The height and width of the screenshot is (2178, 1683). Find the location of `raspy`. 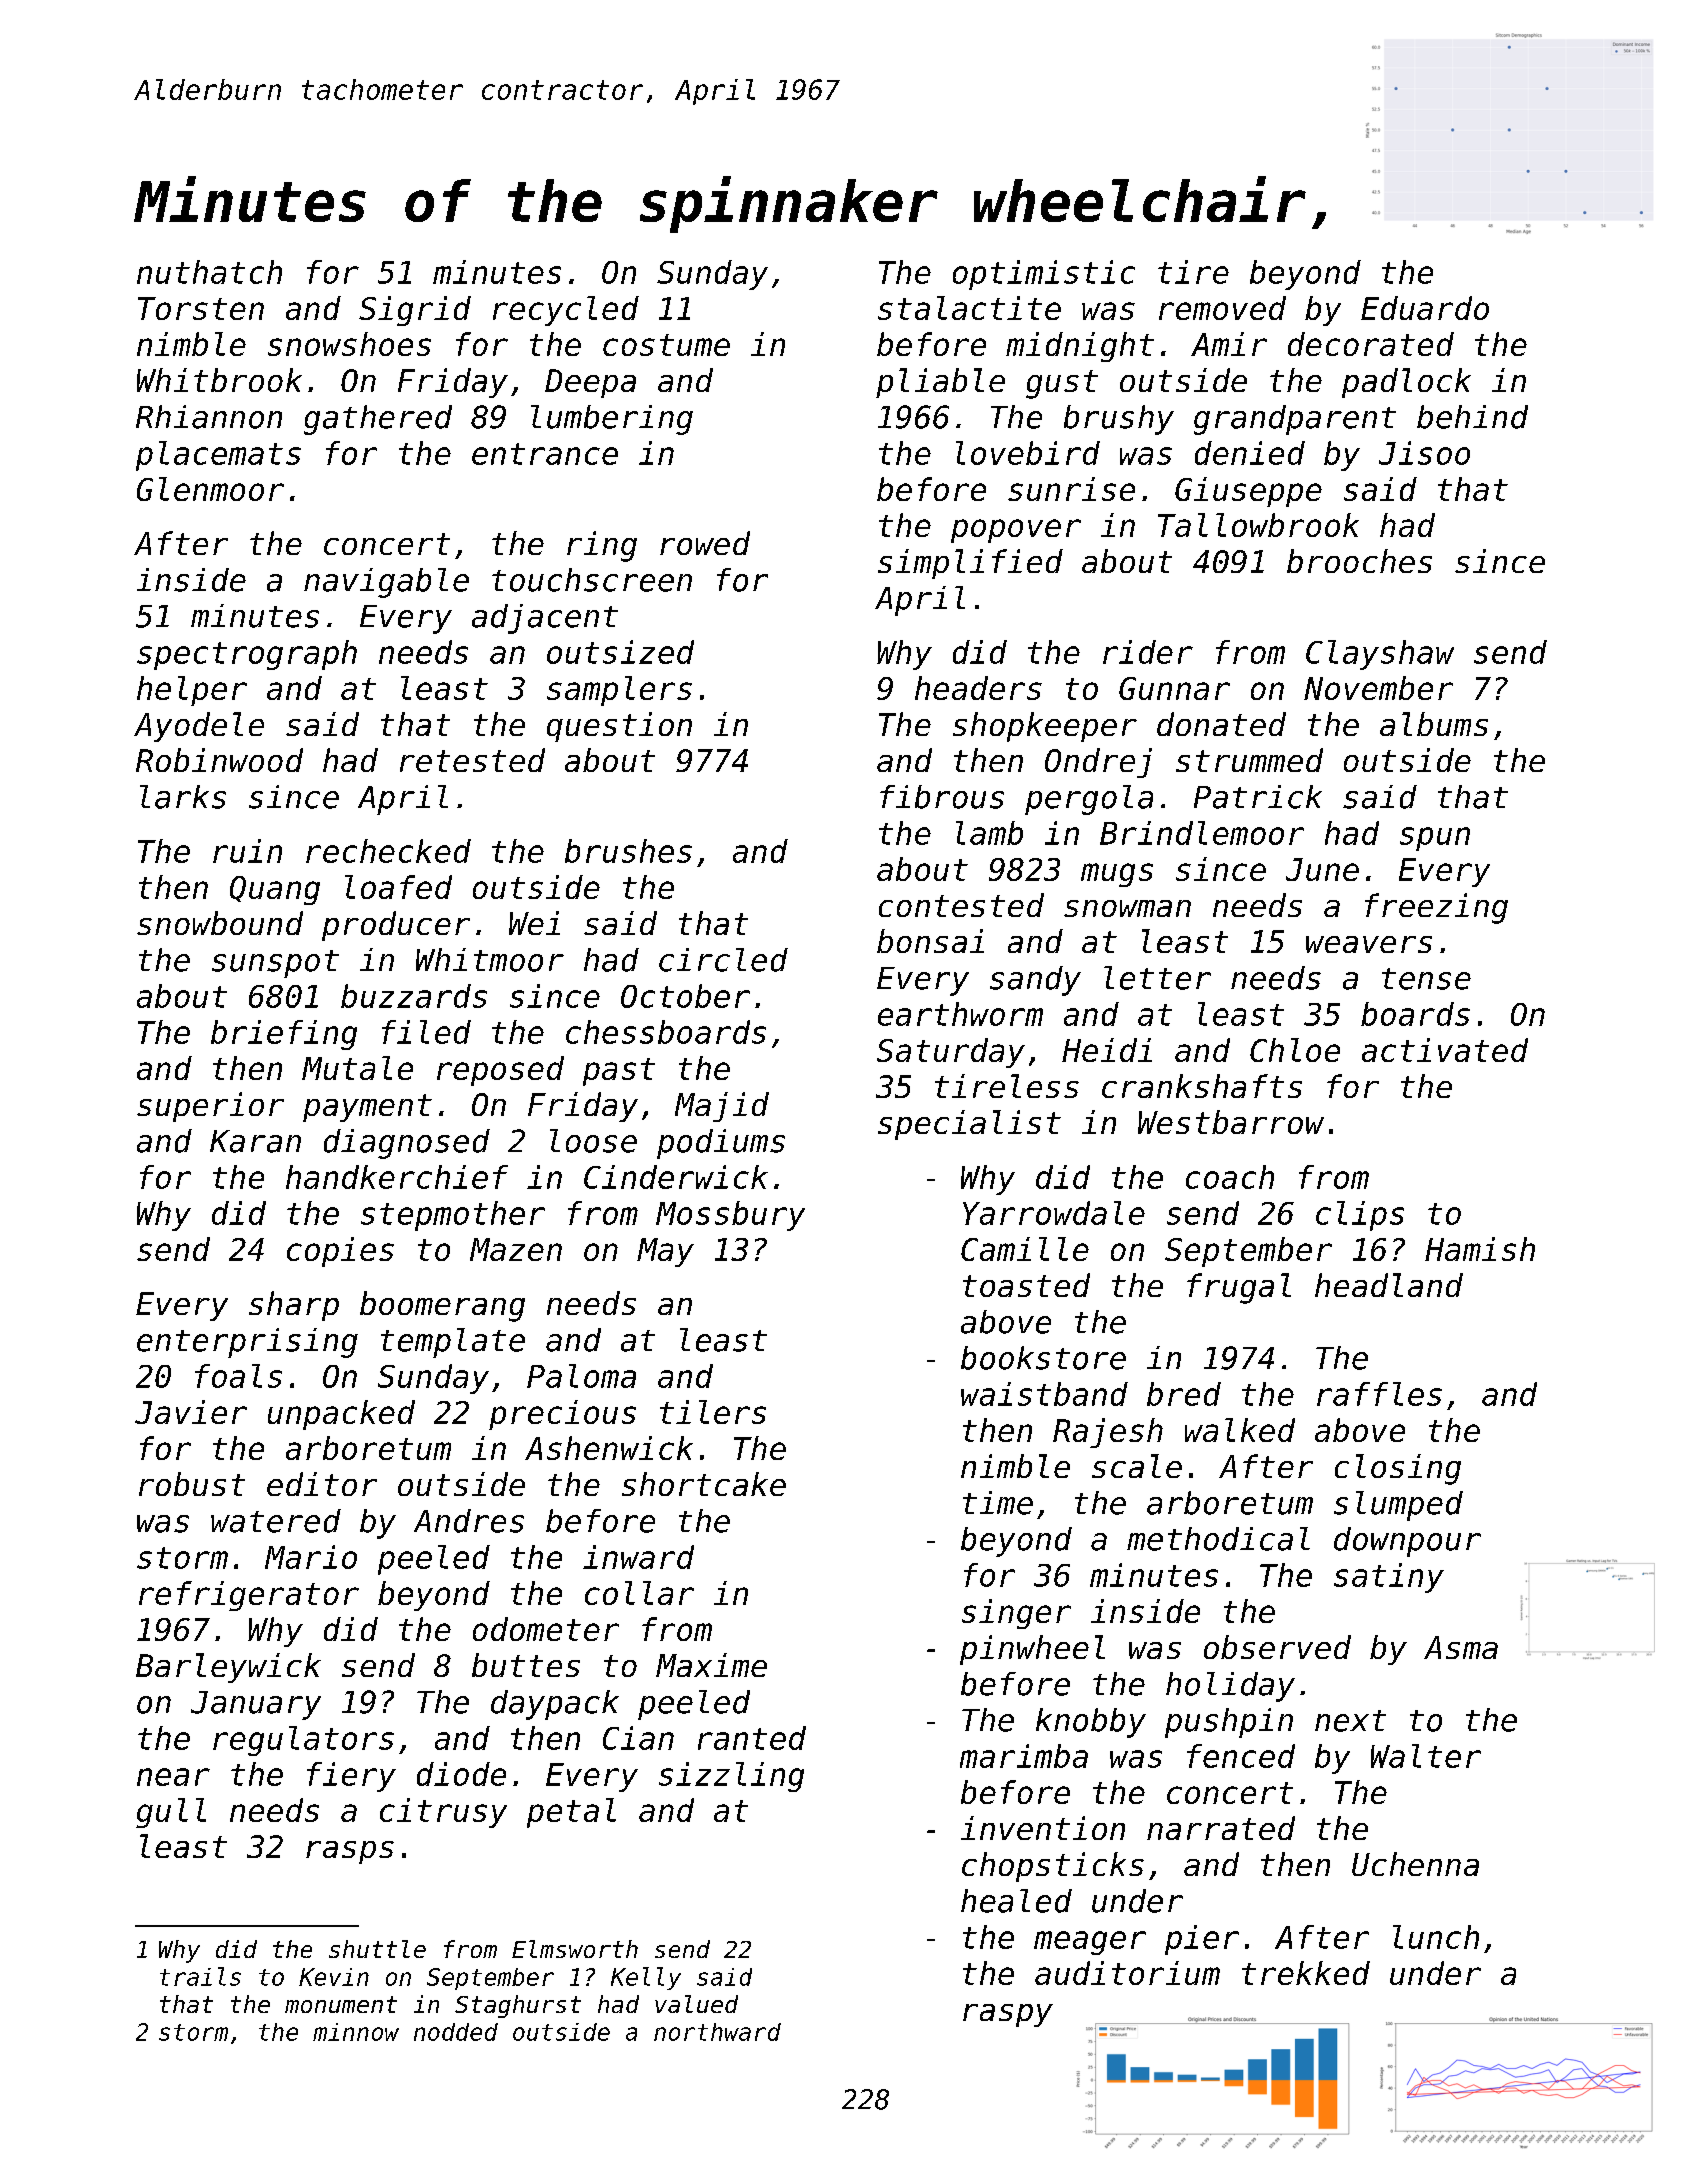

raspy is located at coordinates (1008, 2015).
